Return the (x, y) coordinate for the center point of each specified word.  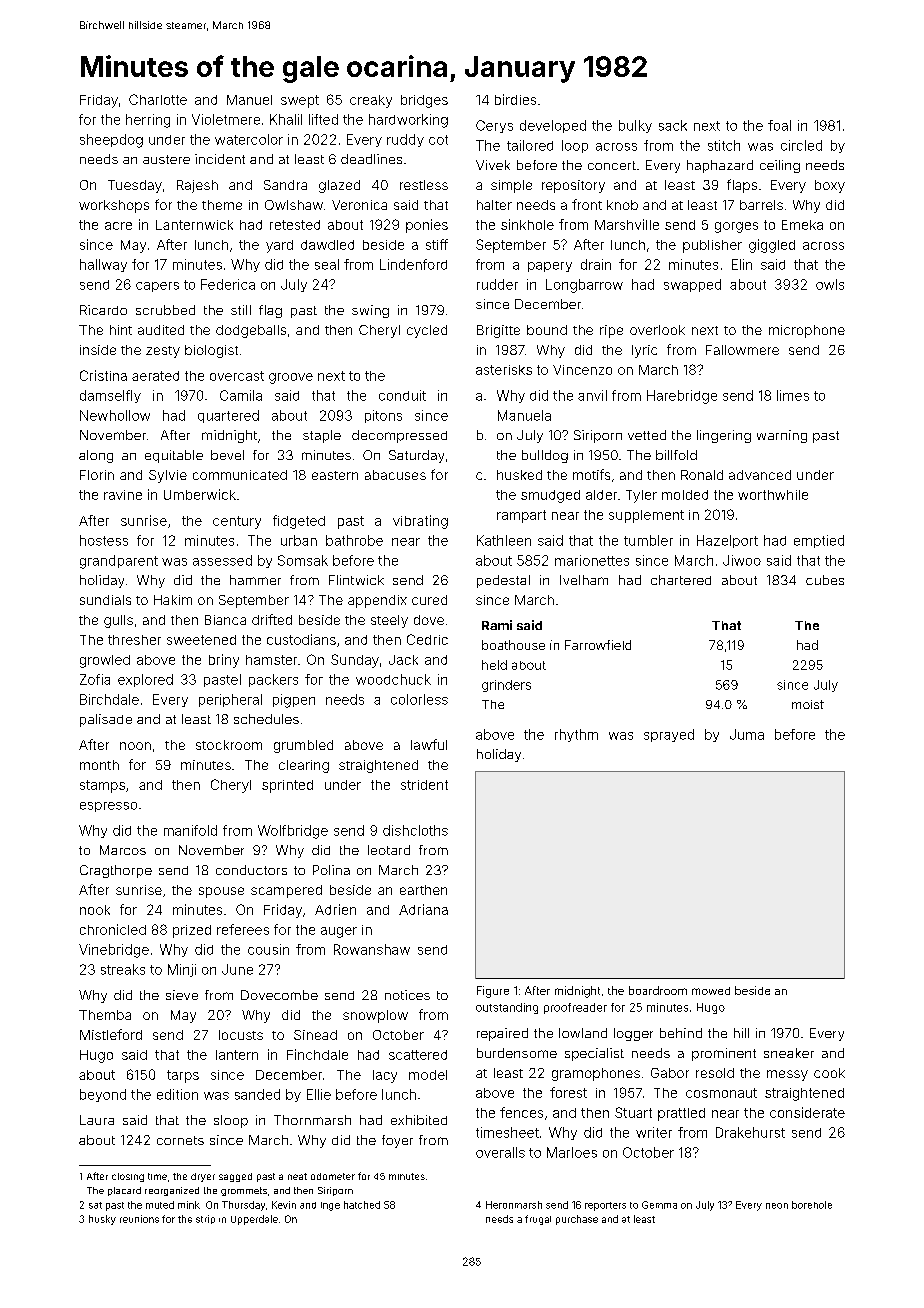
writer (654, 1132)
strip (205, 1219)
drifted (272, 619)
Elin (742, 264)
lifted (323, 119)
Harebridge (682, 397)
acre (118, 226)
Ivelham (584, 580)
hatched (362, 1205)
